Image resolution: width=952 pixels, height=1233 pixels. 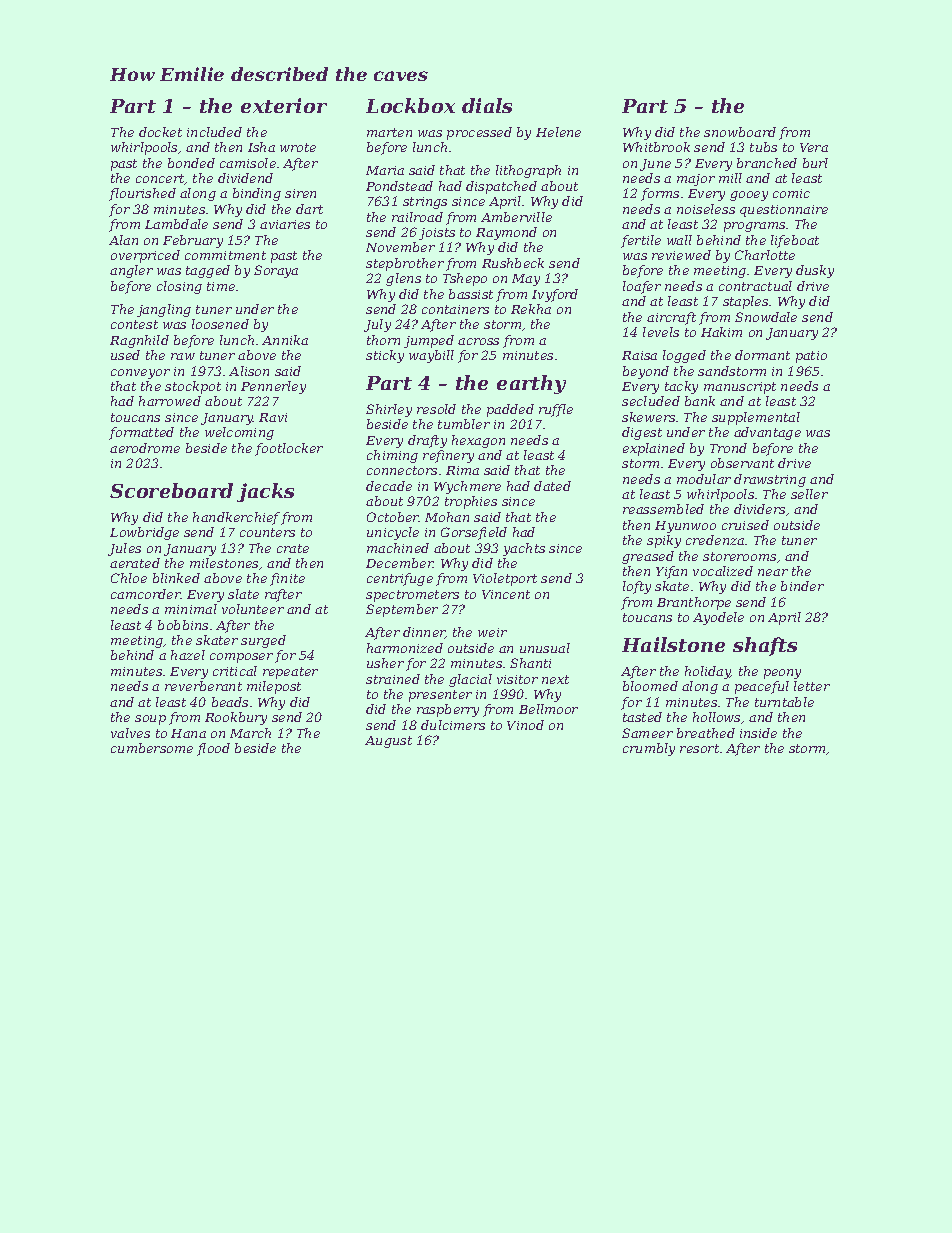 I want to click on Pondstead, so click(x=399, y=186).
